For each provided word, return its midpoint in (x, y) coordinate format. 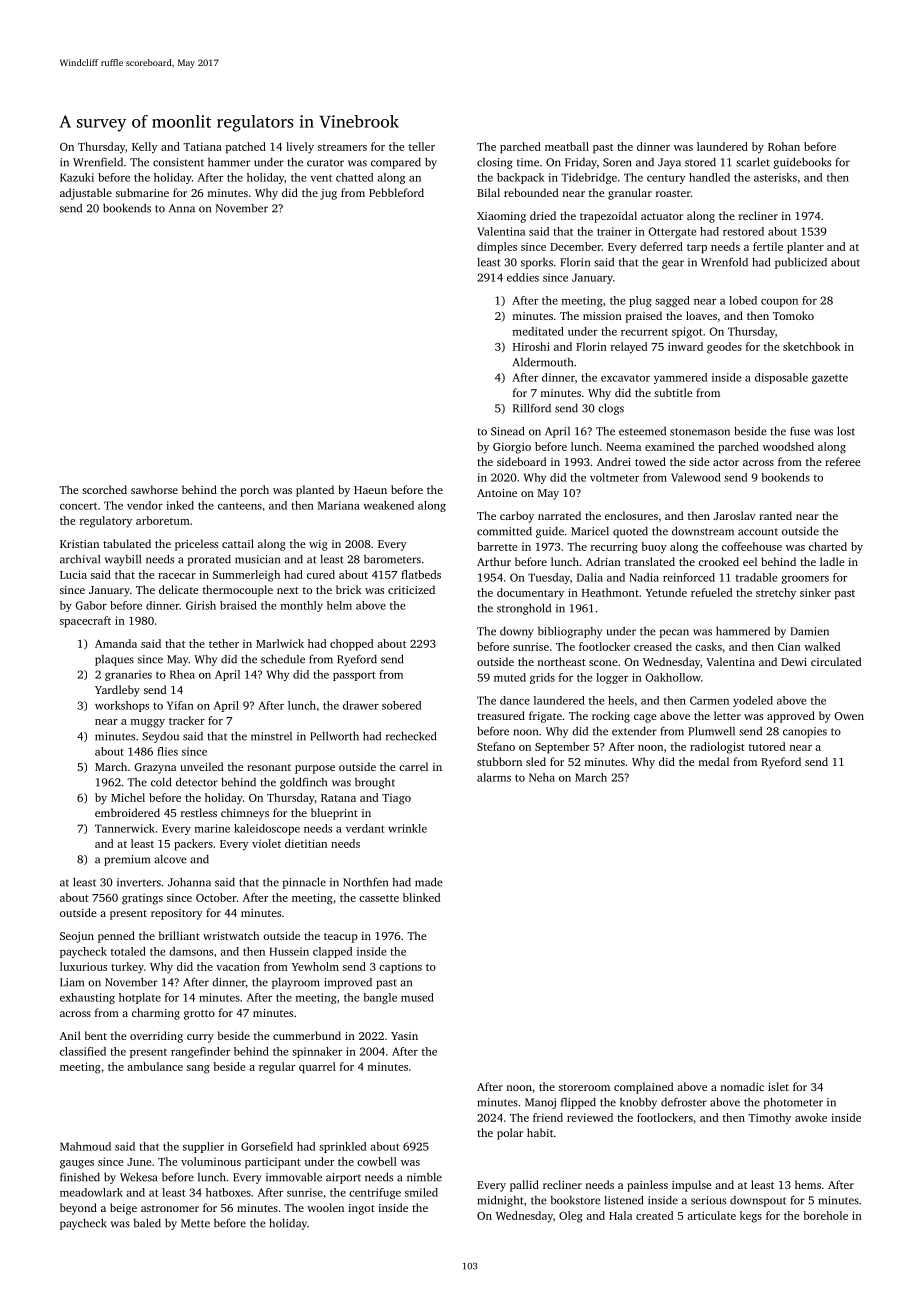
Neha (542, 777)
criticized (411, 589)
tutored (767, 746)
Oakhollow (673, 677)
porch (254, 491)
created (654, 1215)
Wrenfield (98, 162)
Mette (195, 1223)
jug (328, 194)
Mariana (339, 505)
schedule (283, 659)
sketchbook (812, 346)
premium (127, 860)
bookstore (575, 1200)
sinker (815, 592)
